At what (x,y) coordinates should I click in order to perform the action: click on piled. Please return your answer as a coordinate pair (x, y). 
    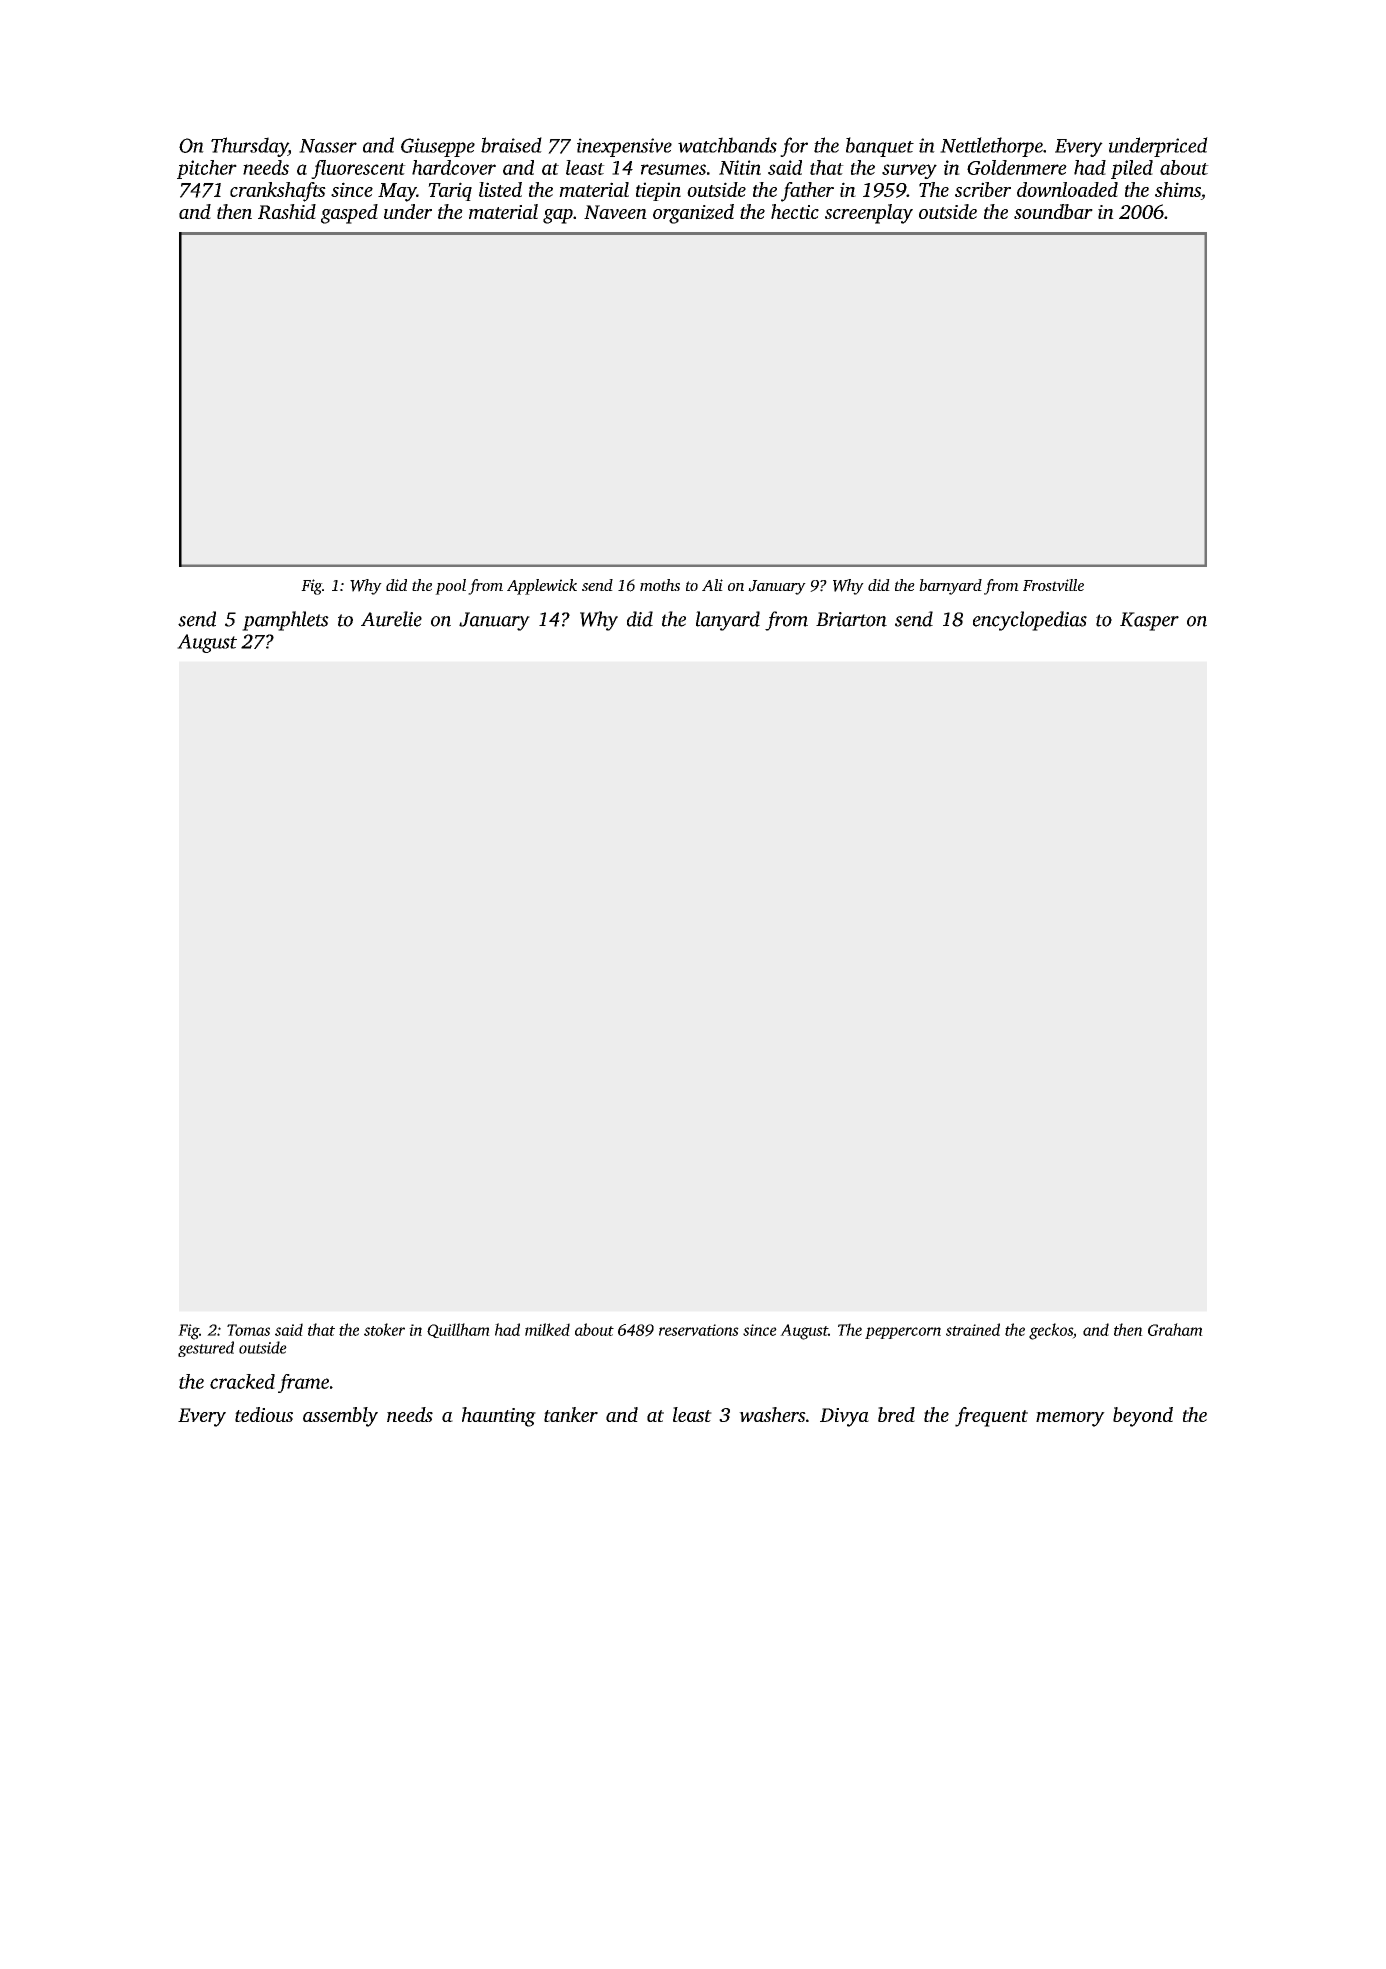
    Looking at the image, I should click on (1132, 169).
